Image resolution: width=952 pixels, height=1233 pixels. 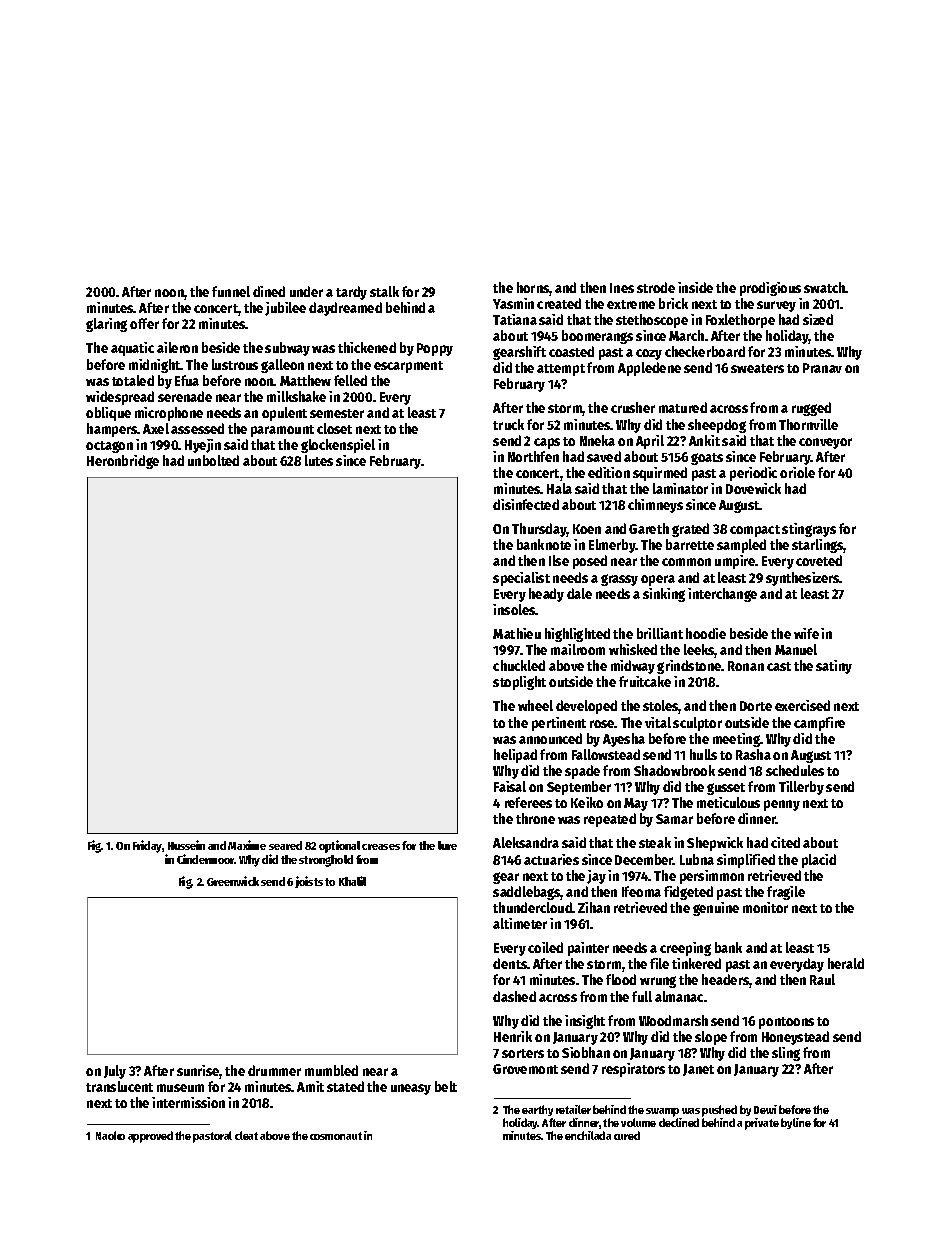 What do you see at coordinates (274, 1070) in the image?
I see `drummer` at bounding box center [274, 1070].
